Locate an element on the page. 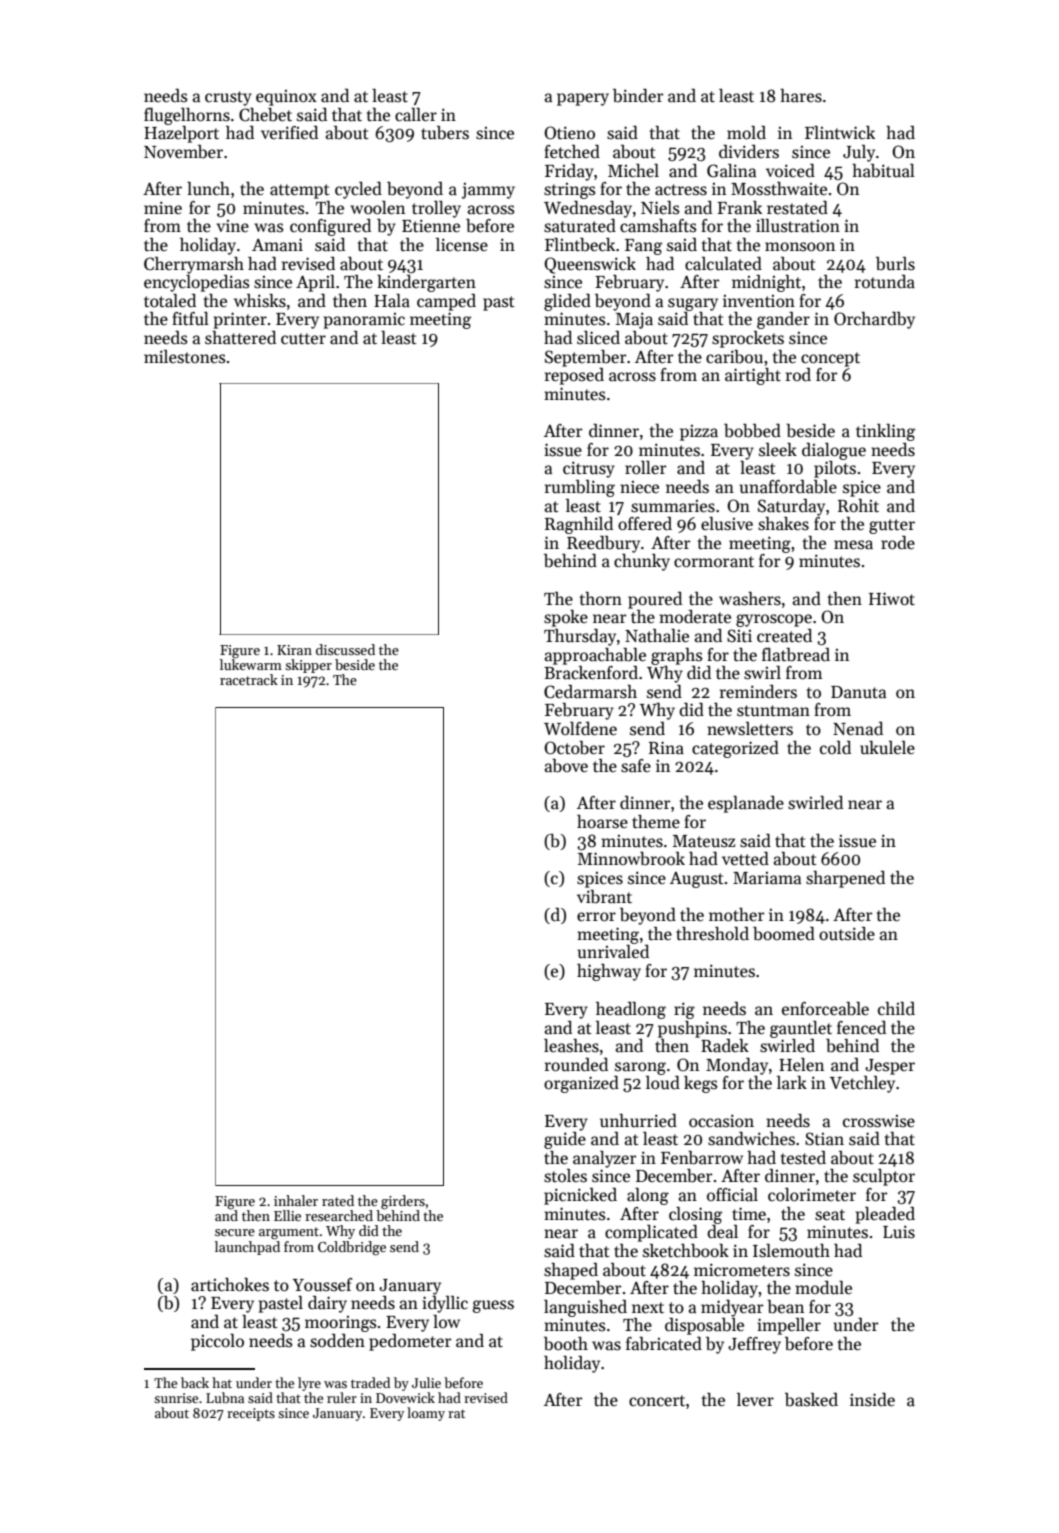 Image resolution: width=1059 pixels, height=1533 pixels. error is located at coordinates (596, 917).
